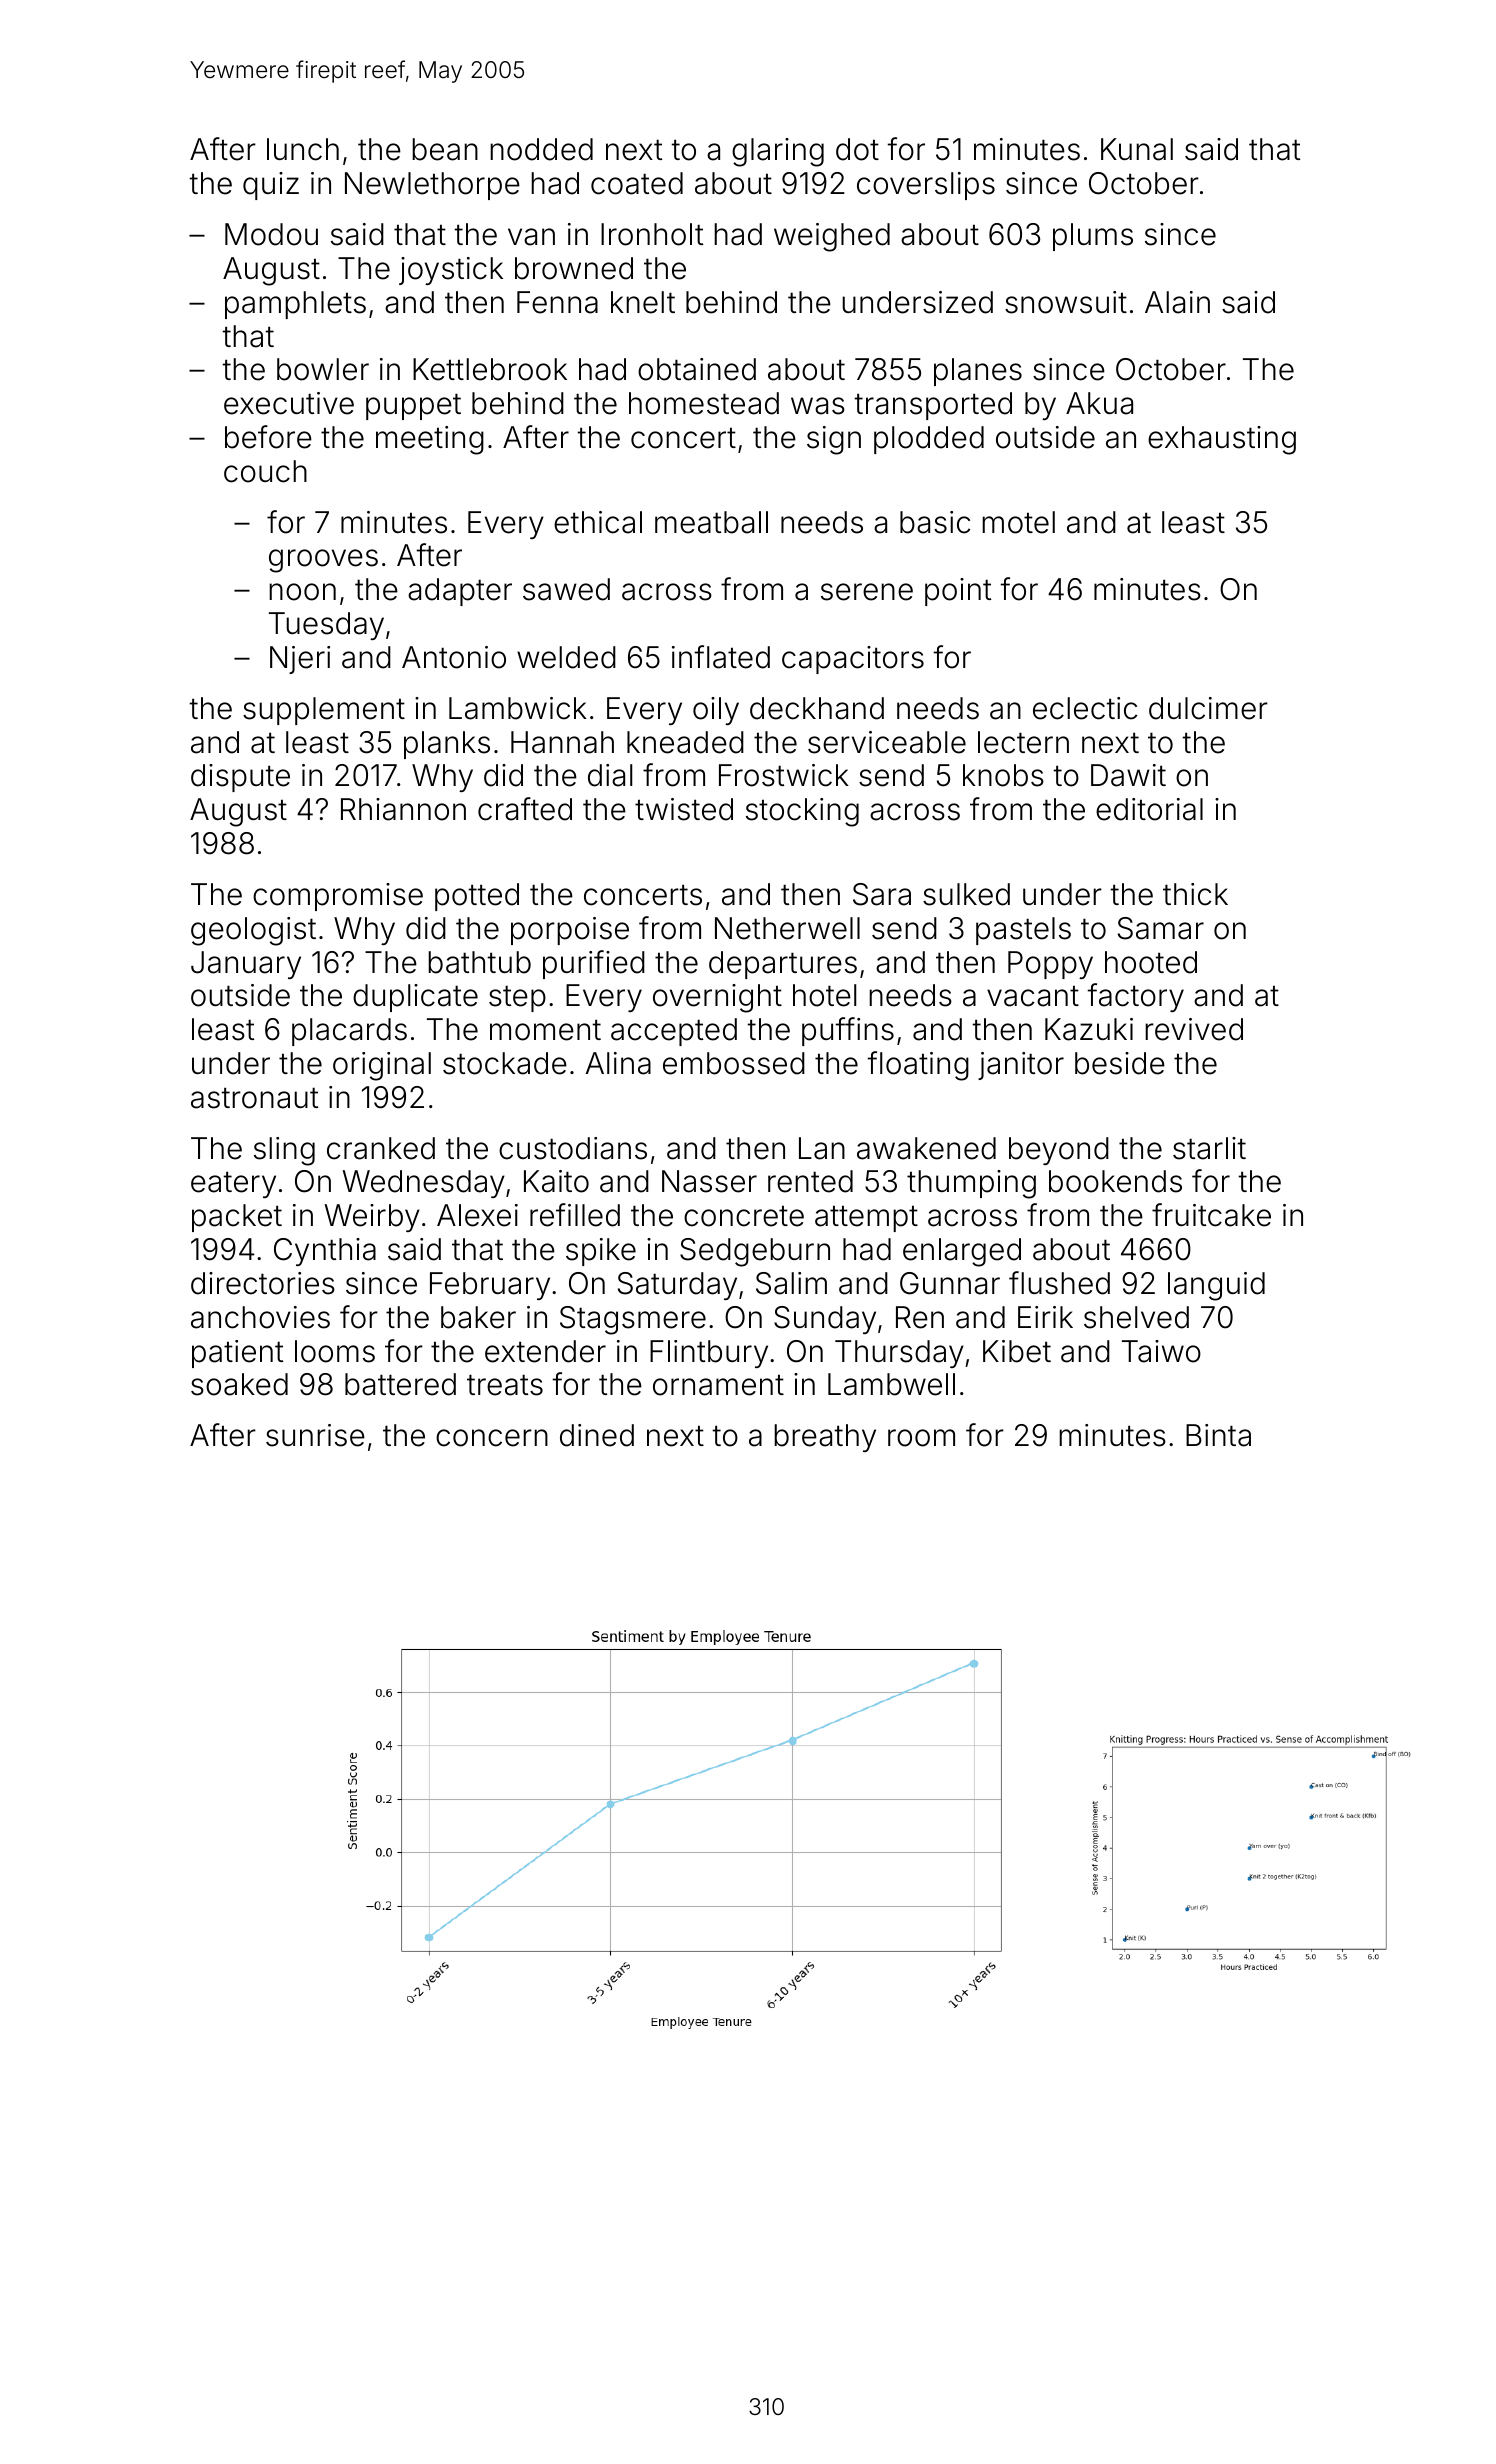  Describe the element at coordinates (271, 234) in the screenshot. I see `Modou` at that location.
